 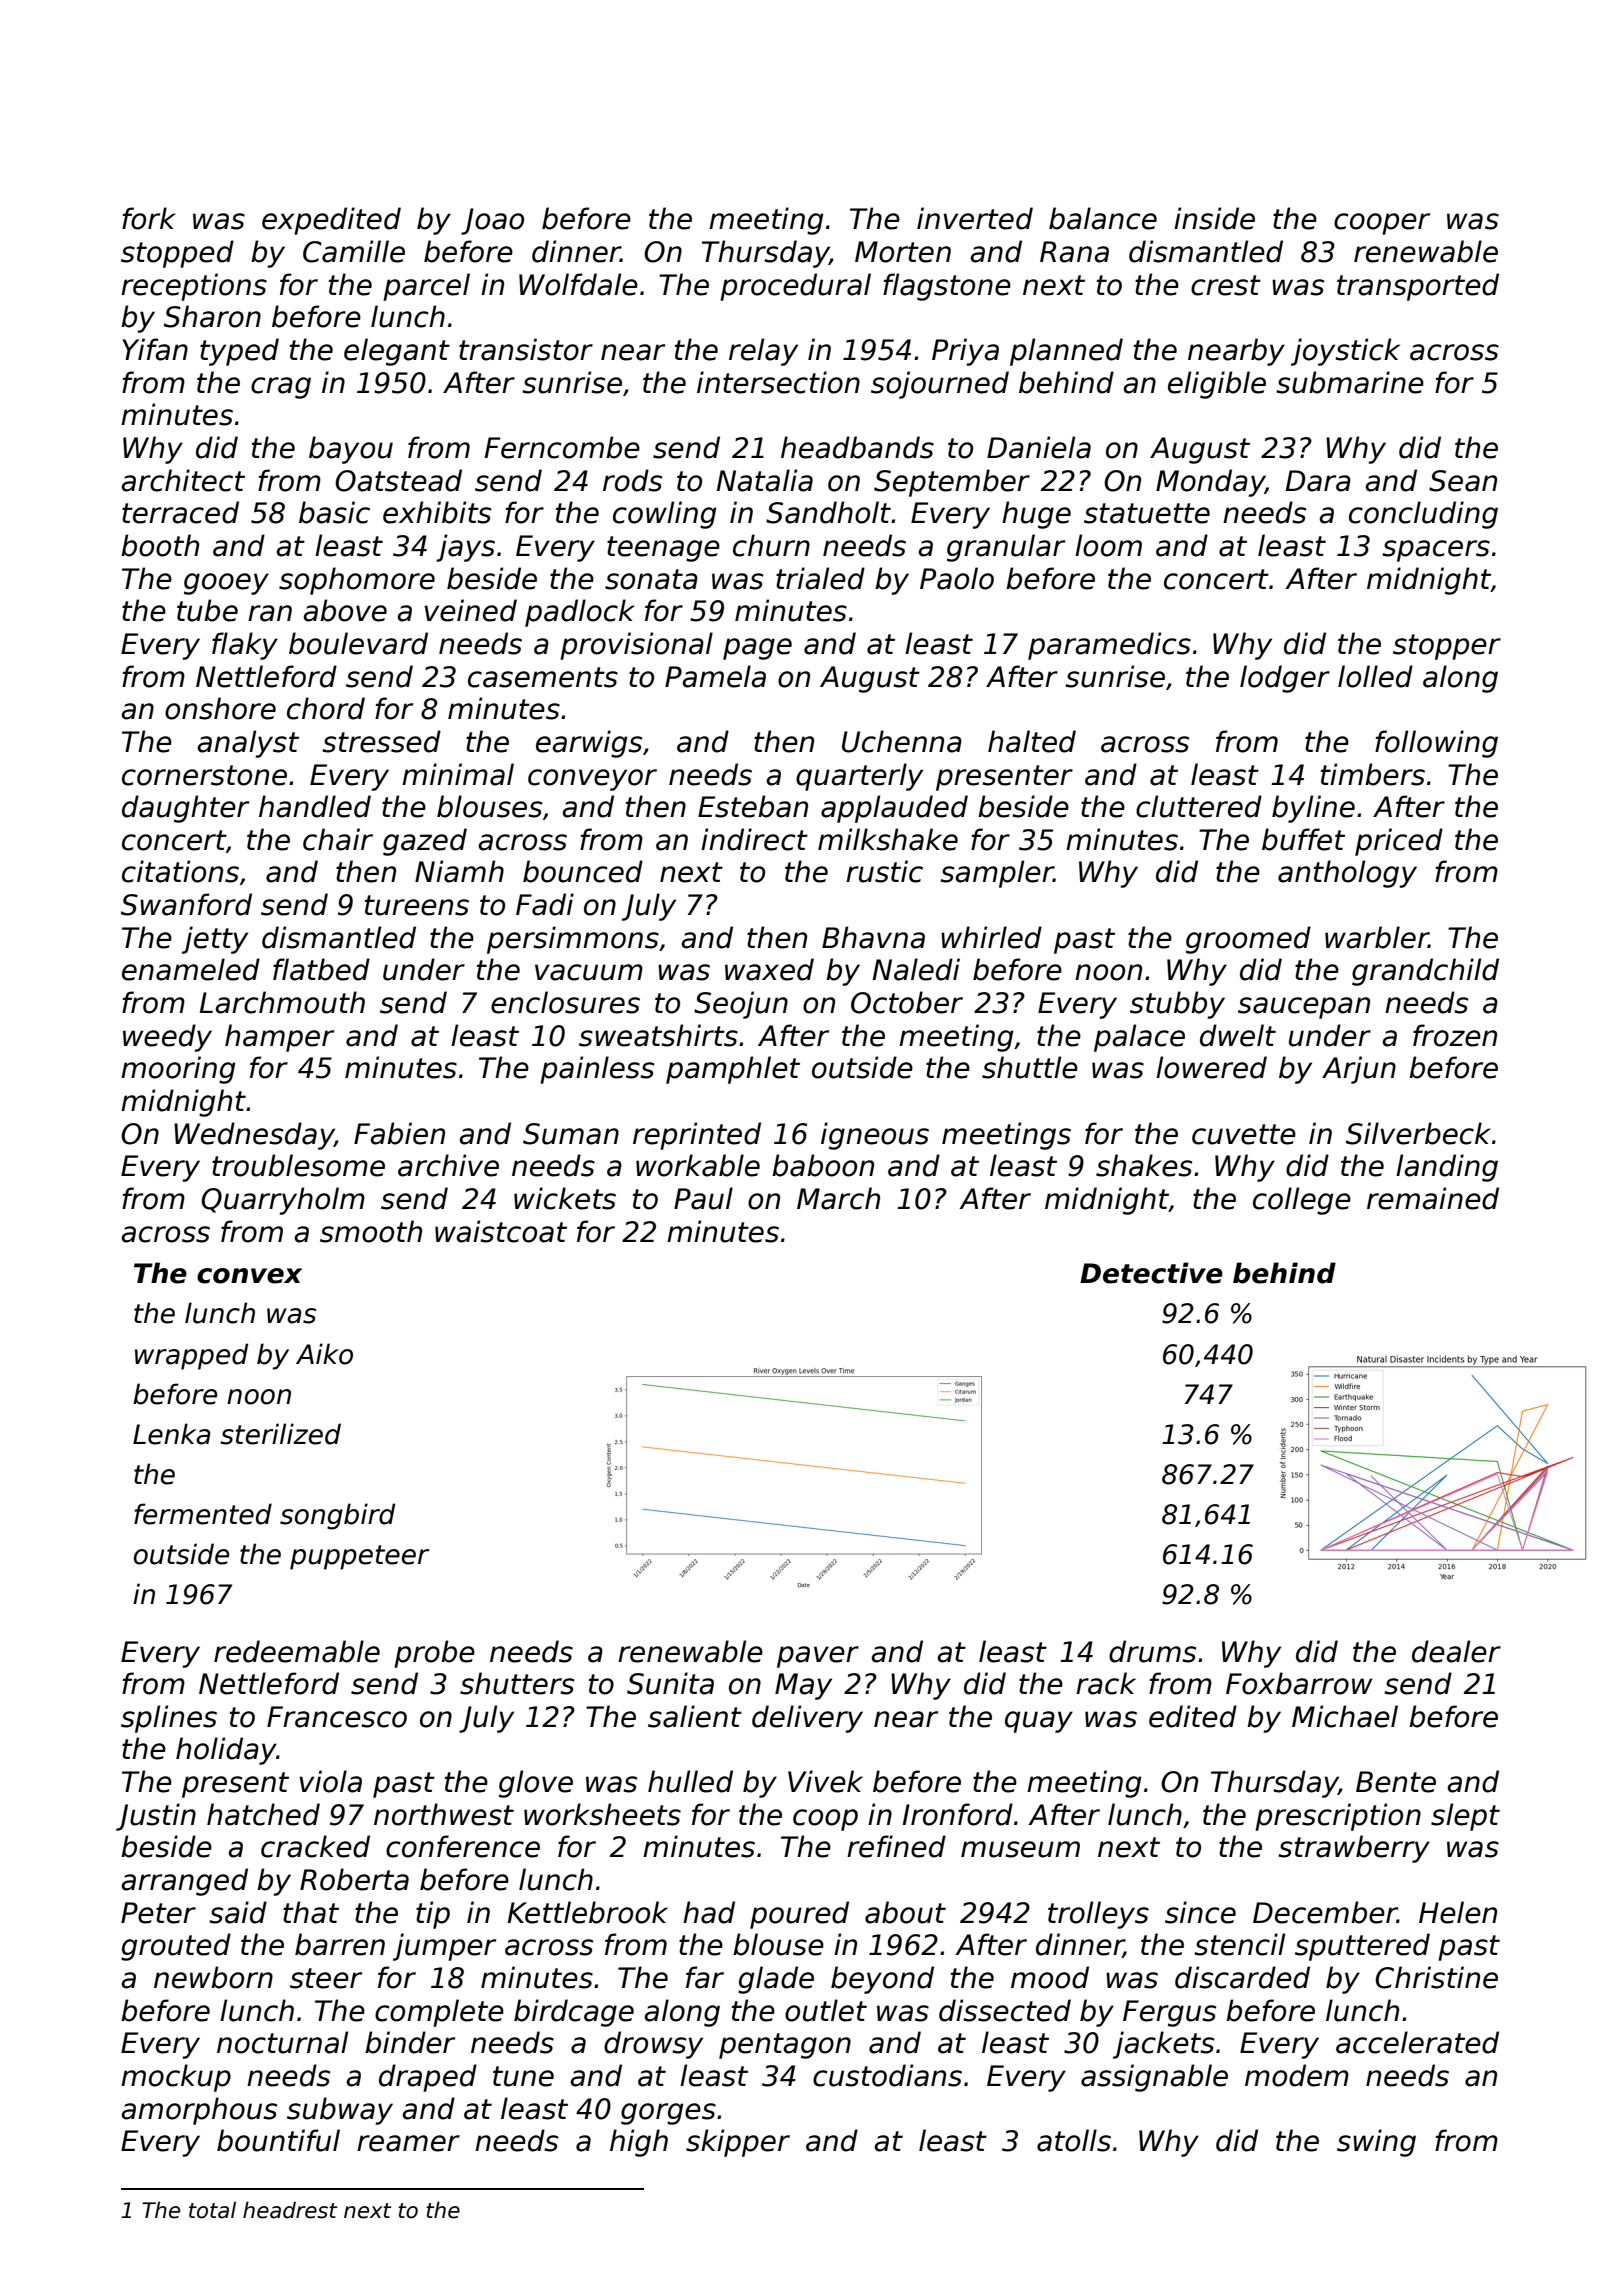 What do you see at coordinates (212, 2210) in the screenshot?
I see `total` at bounding box center [212, 2210].
